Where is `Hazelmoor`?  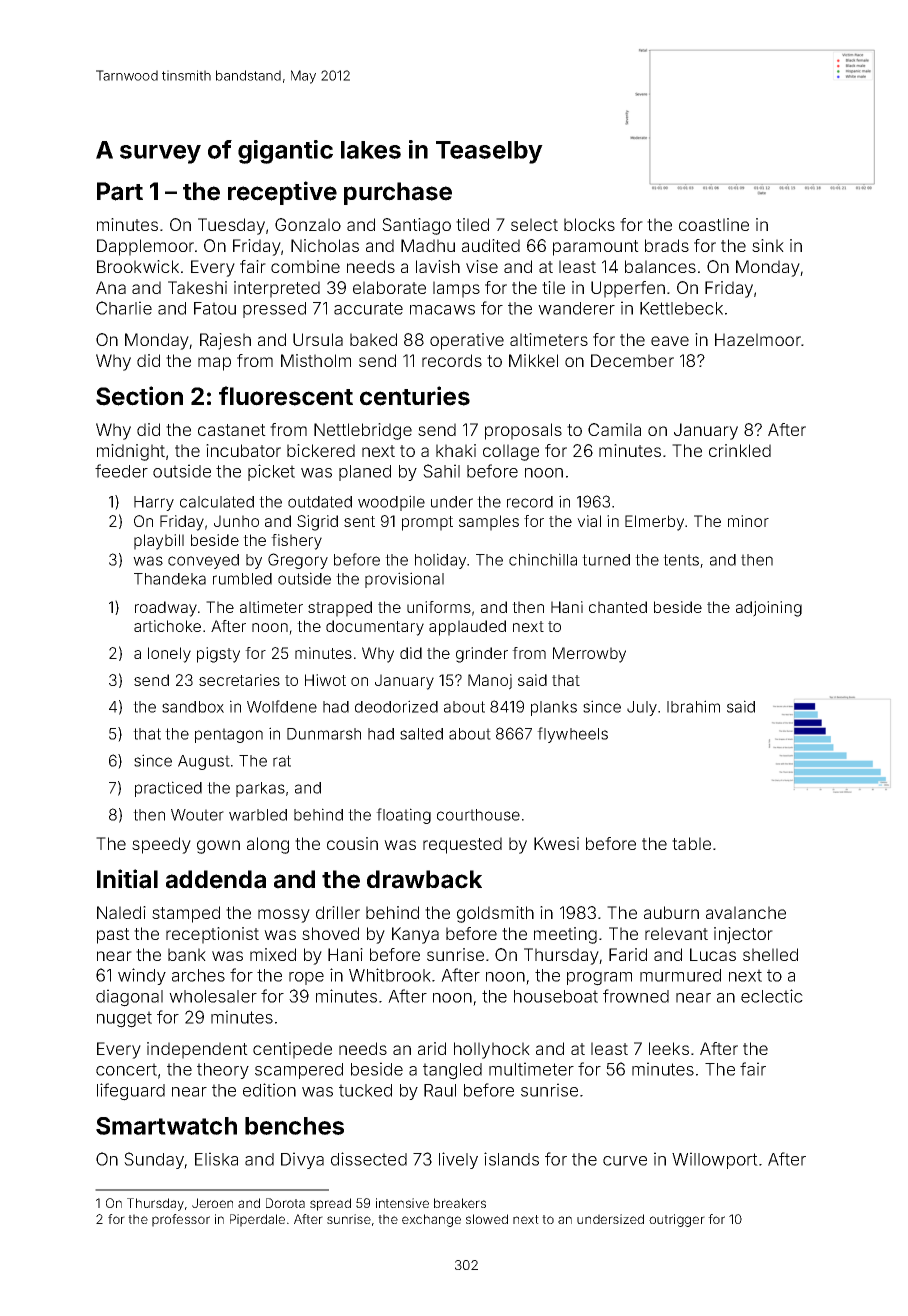
Hazelmoor is located at coordinates (758, 339).
